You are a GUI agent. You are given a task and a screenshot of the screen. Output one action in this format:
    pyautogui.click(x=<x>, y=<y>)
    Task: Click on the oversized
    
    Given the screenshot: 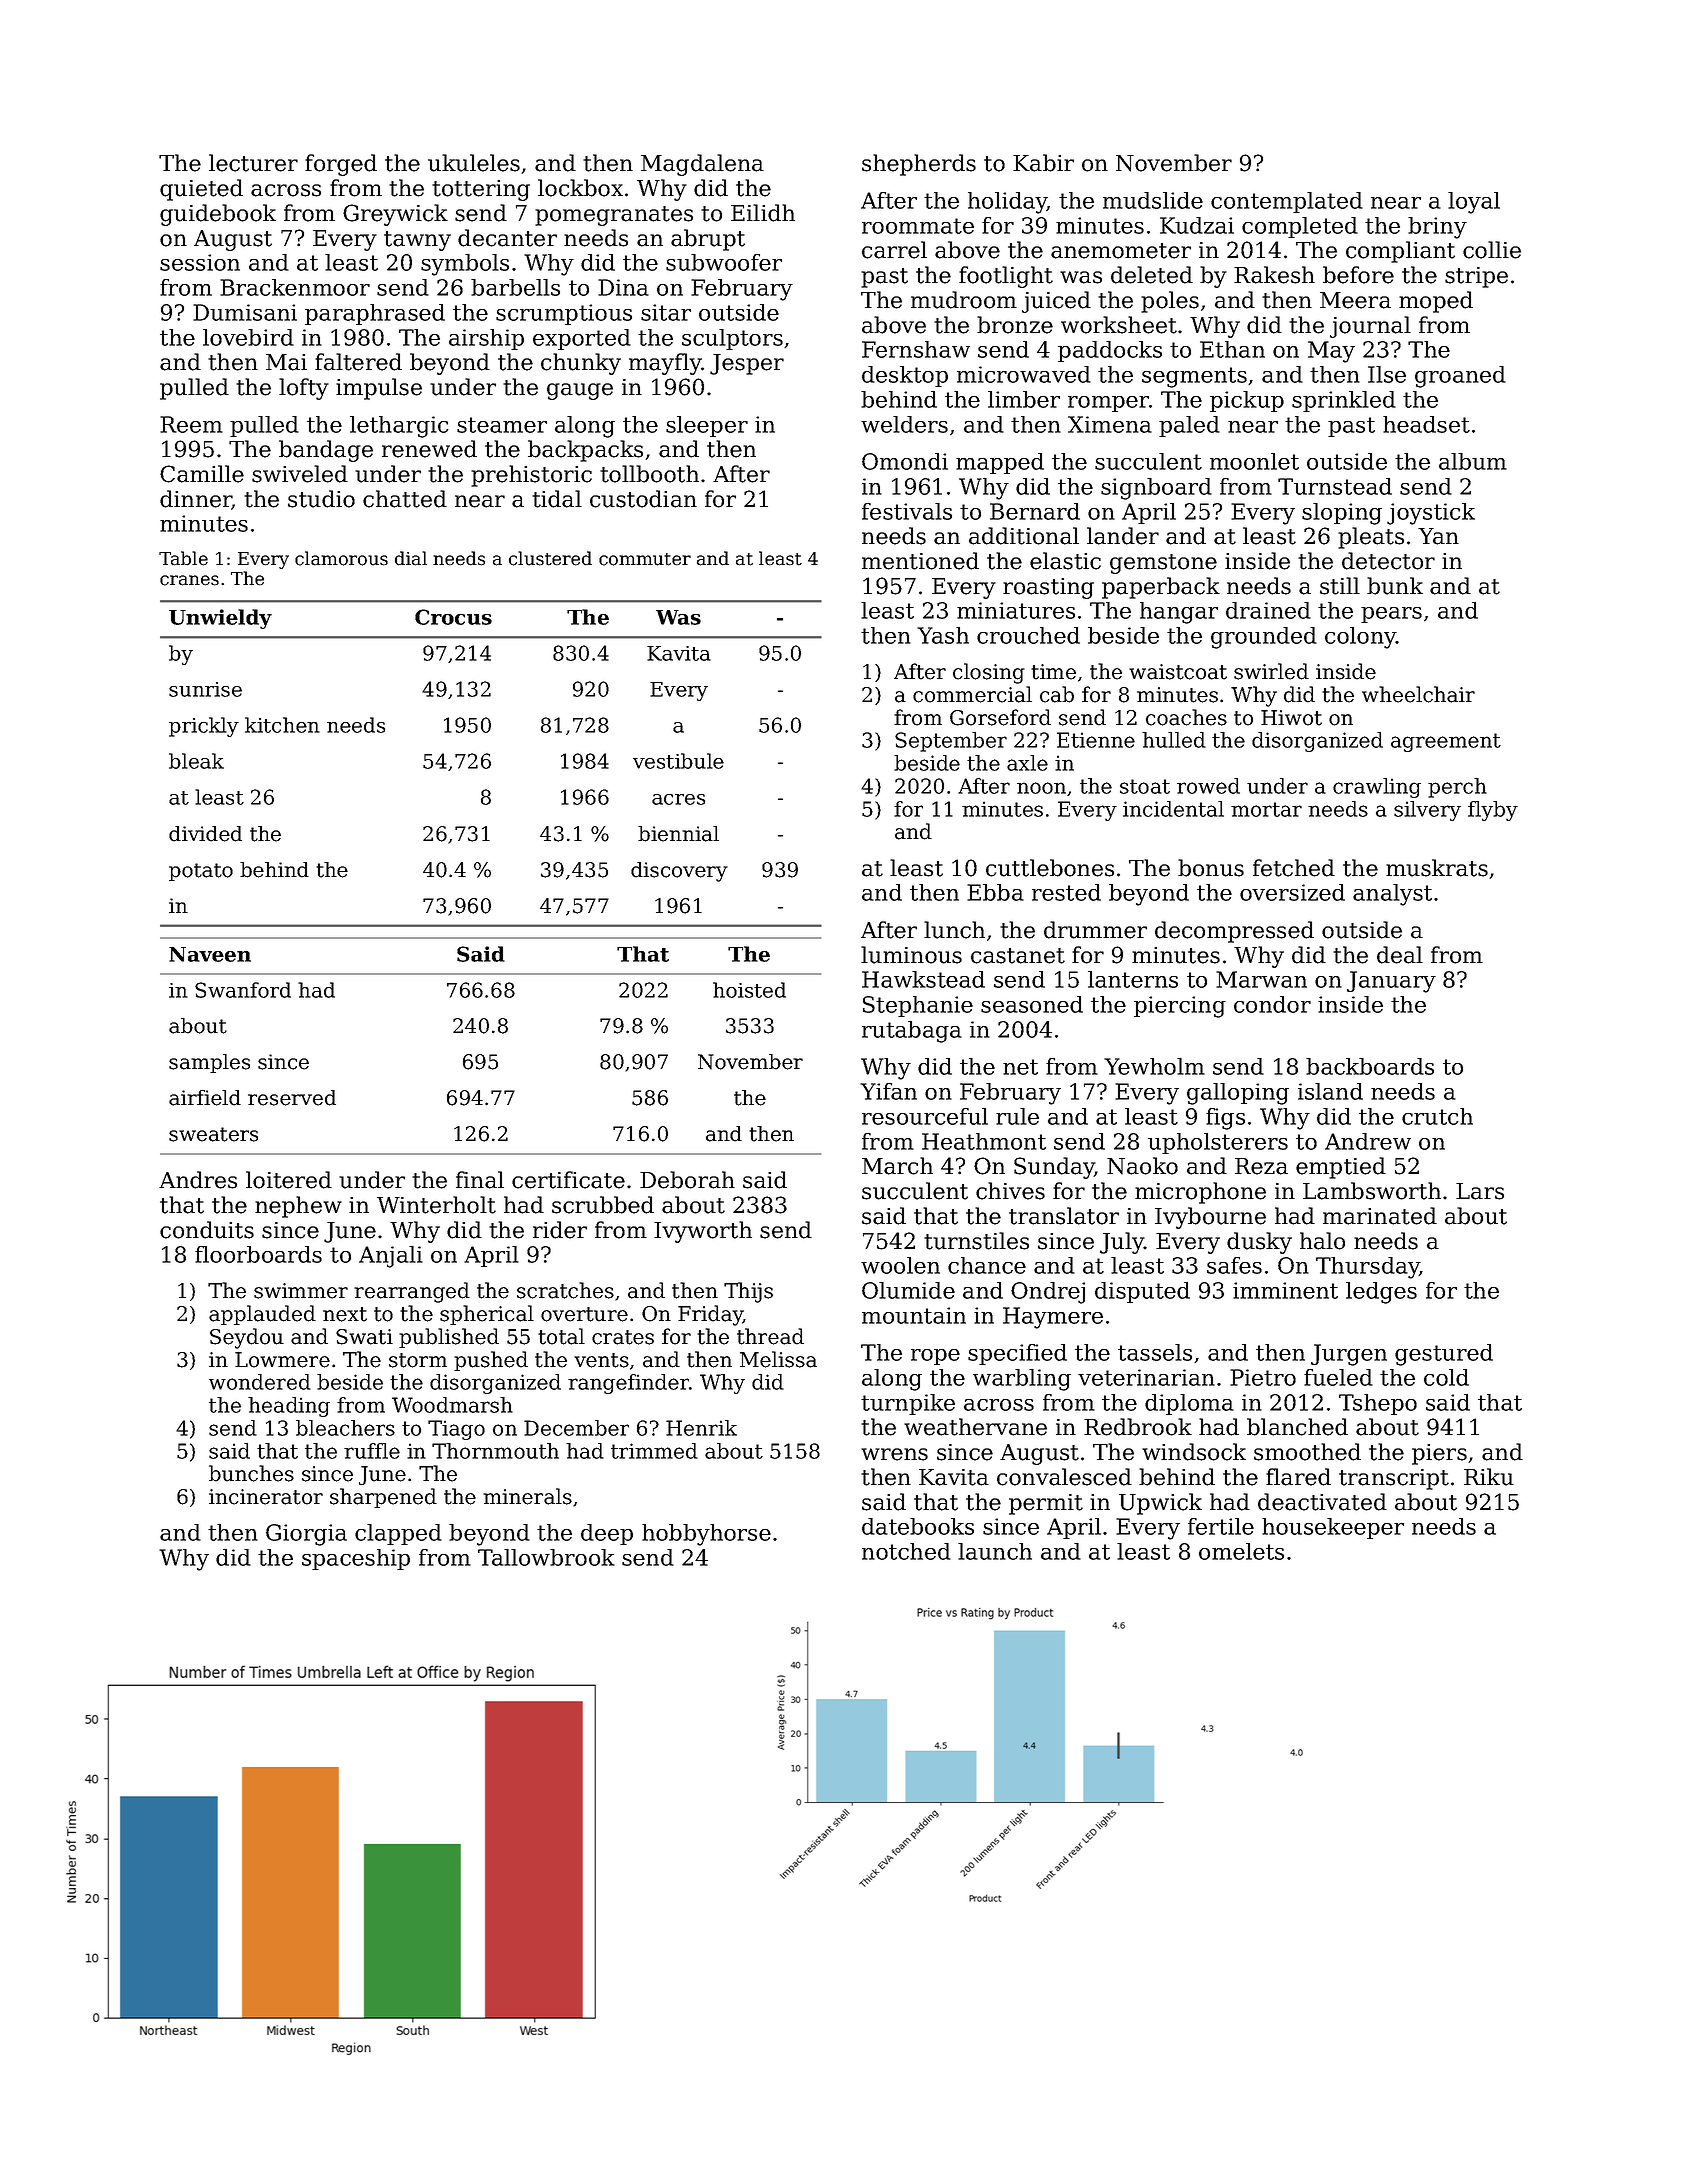 What is the action you would take?
    pyautogui.click(x=1292, y=892)
